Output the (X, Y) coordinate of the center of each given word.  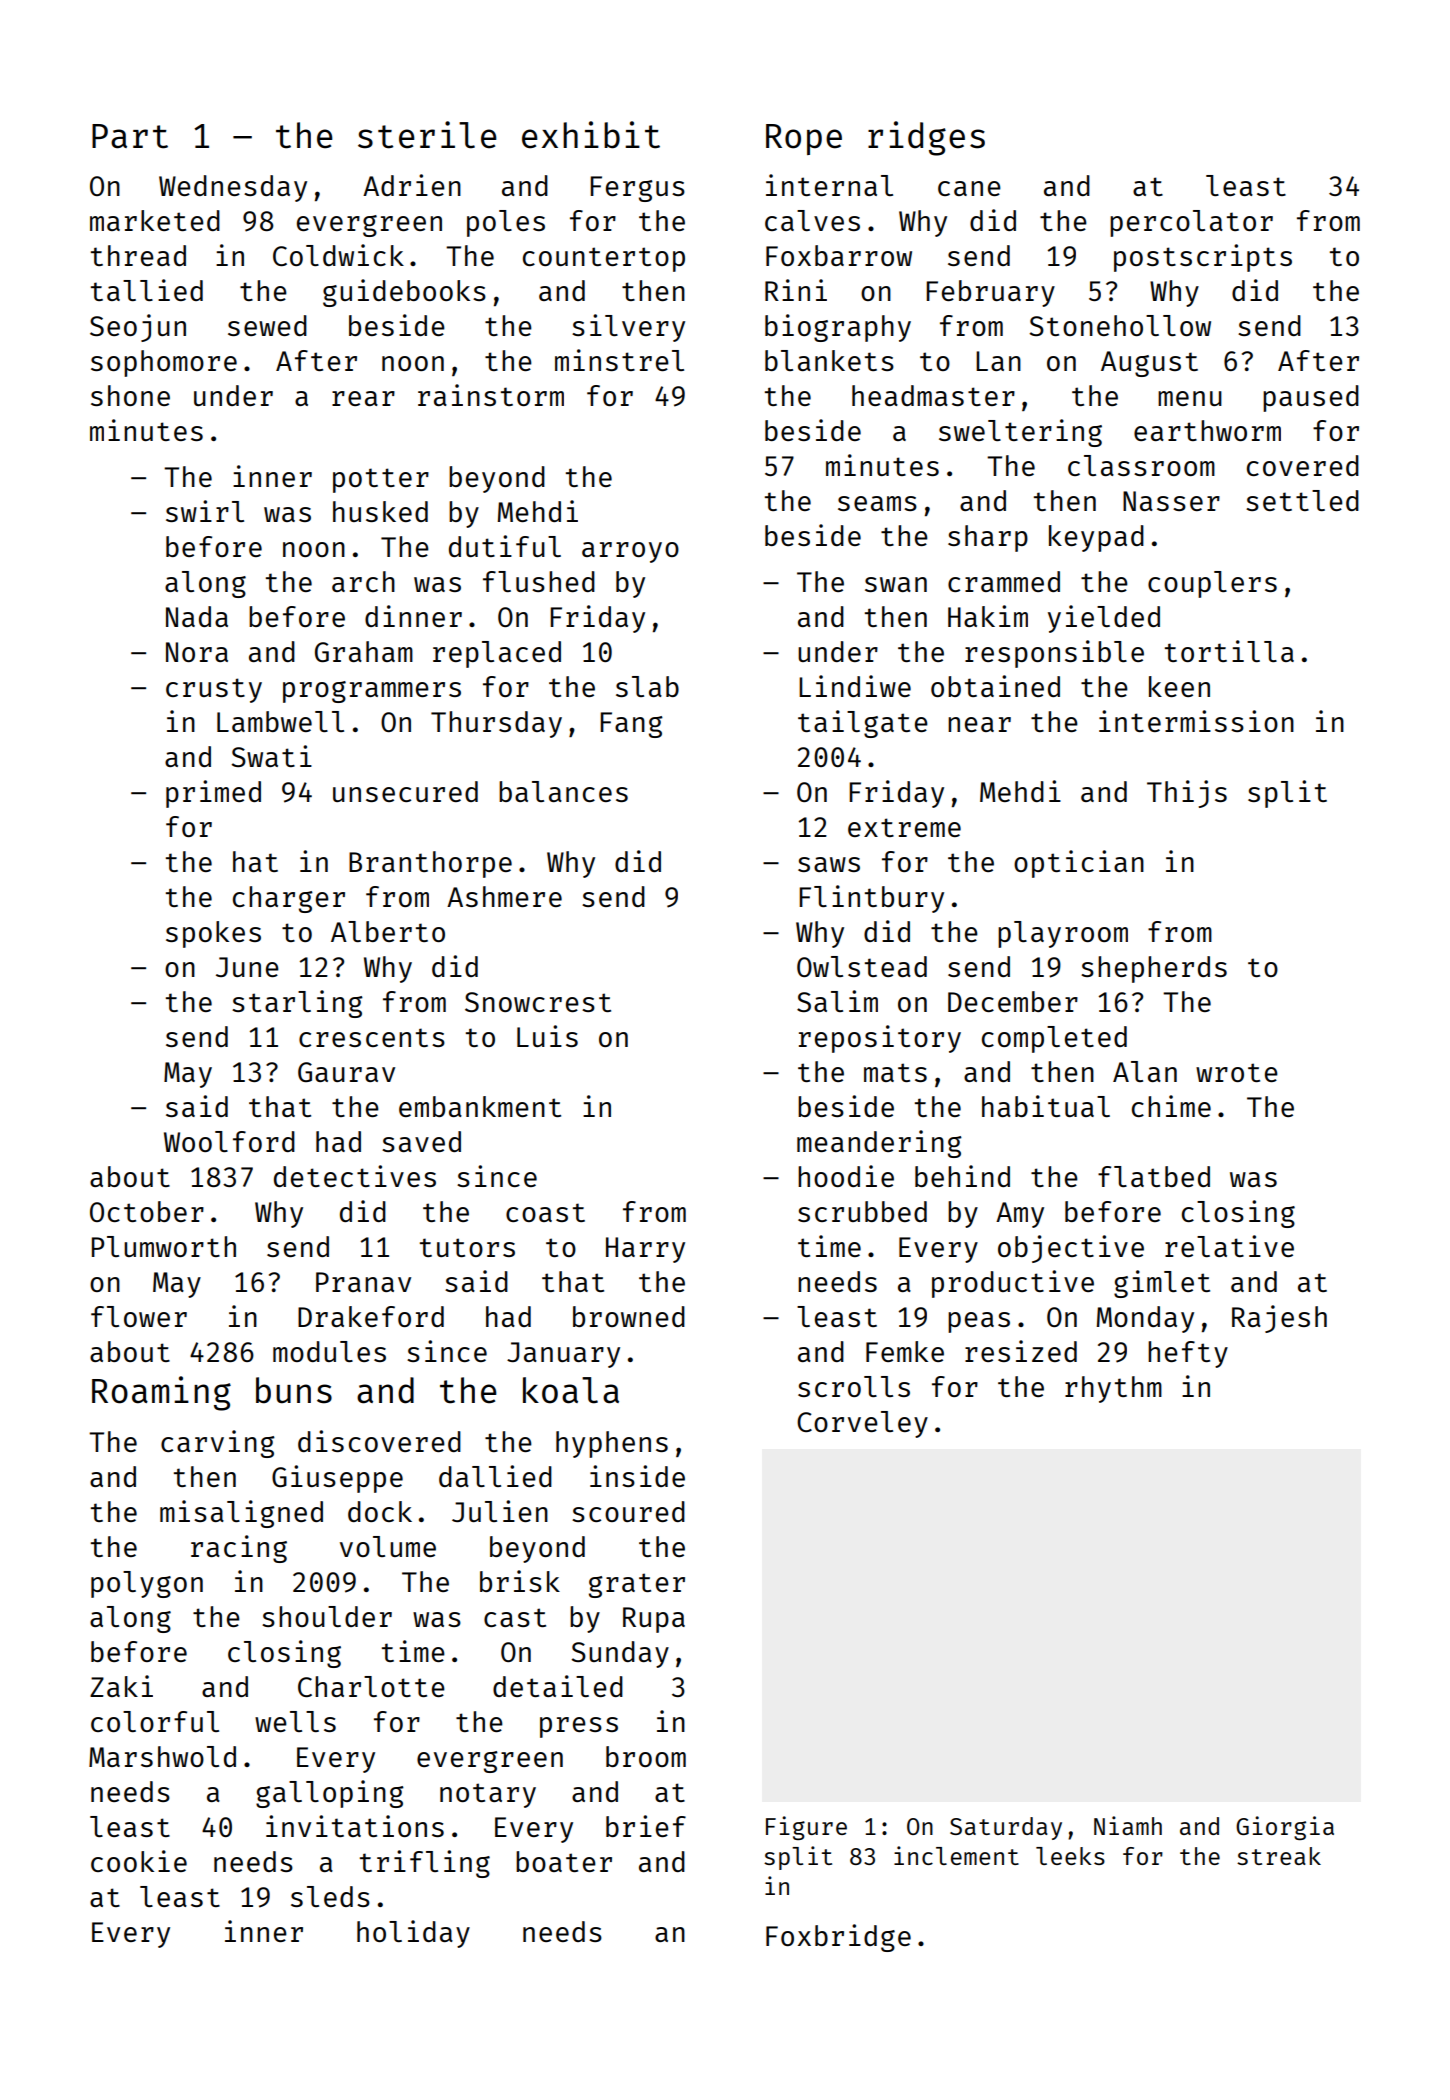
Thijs (1187, 794)
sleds (330, 1896)
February (990, 293)
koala (571, 1390)
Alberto (388, 931)
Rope (804, 139)
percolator (1191, 223)
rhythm (1113, 1389)
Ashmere (504, 896)
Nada (197, 616)
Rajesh (1279, 1319)
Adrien (412, 185)
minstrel (619, 360)
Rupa (654, 1620)
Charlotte (371, 1686)
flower (139, 1316)
